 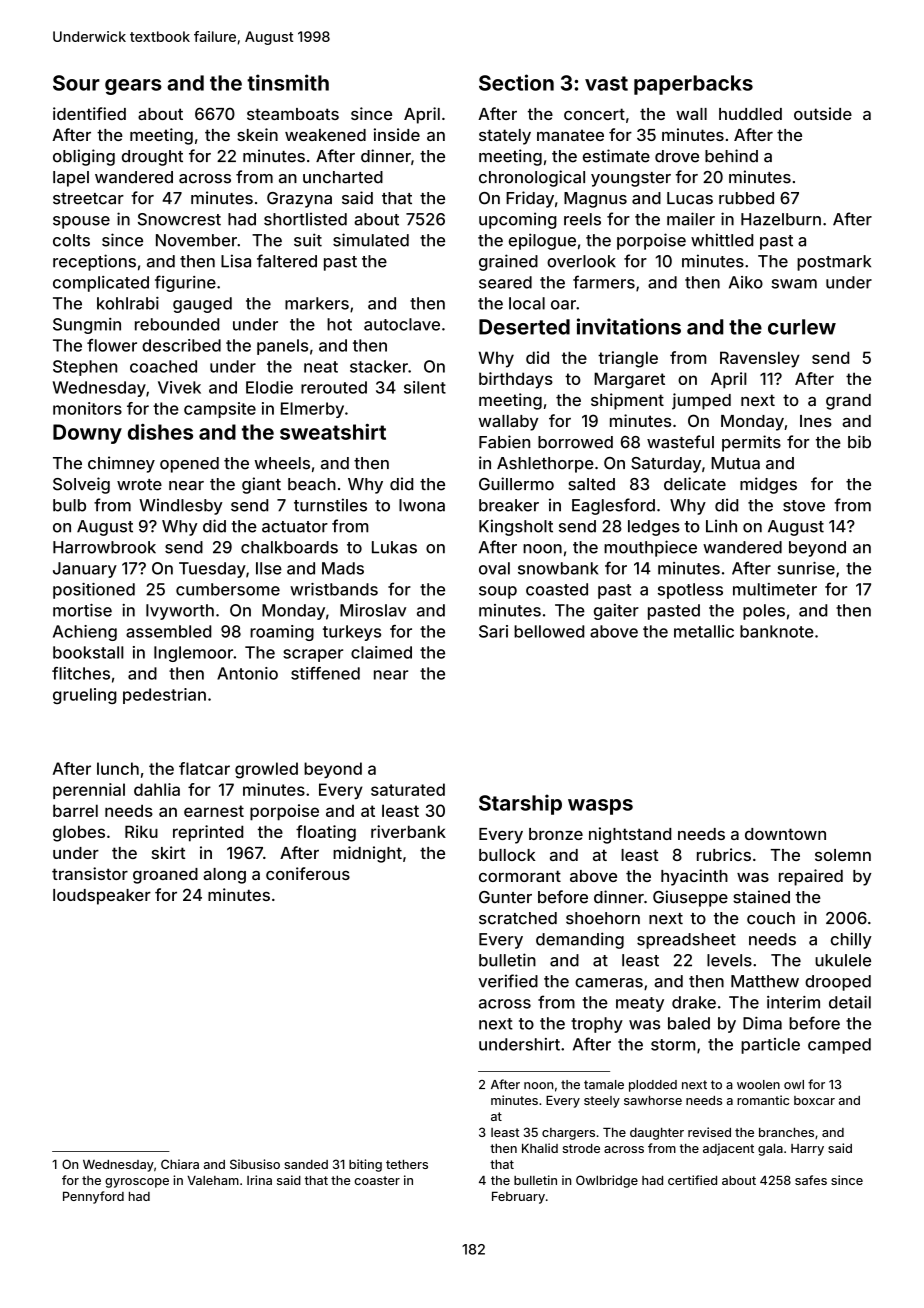 I want to click on curlew, so click(x=802, y=327).
